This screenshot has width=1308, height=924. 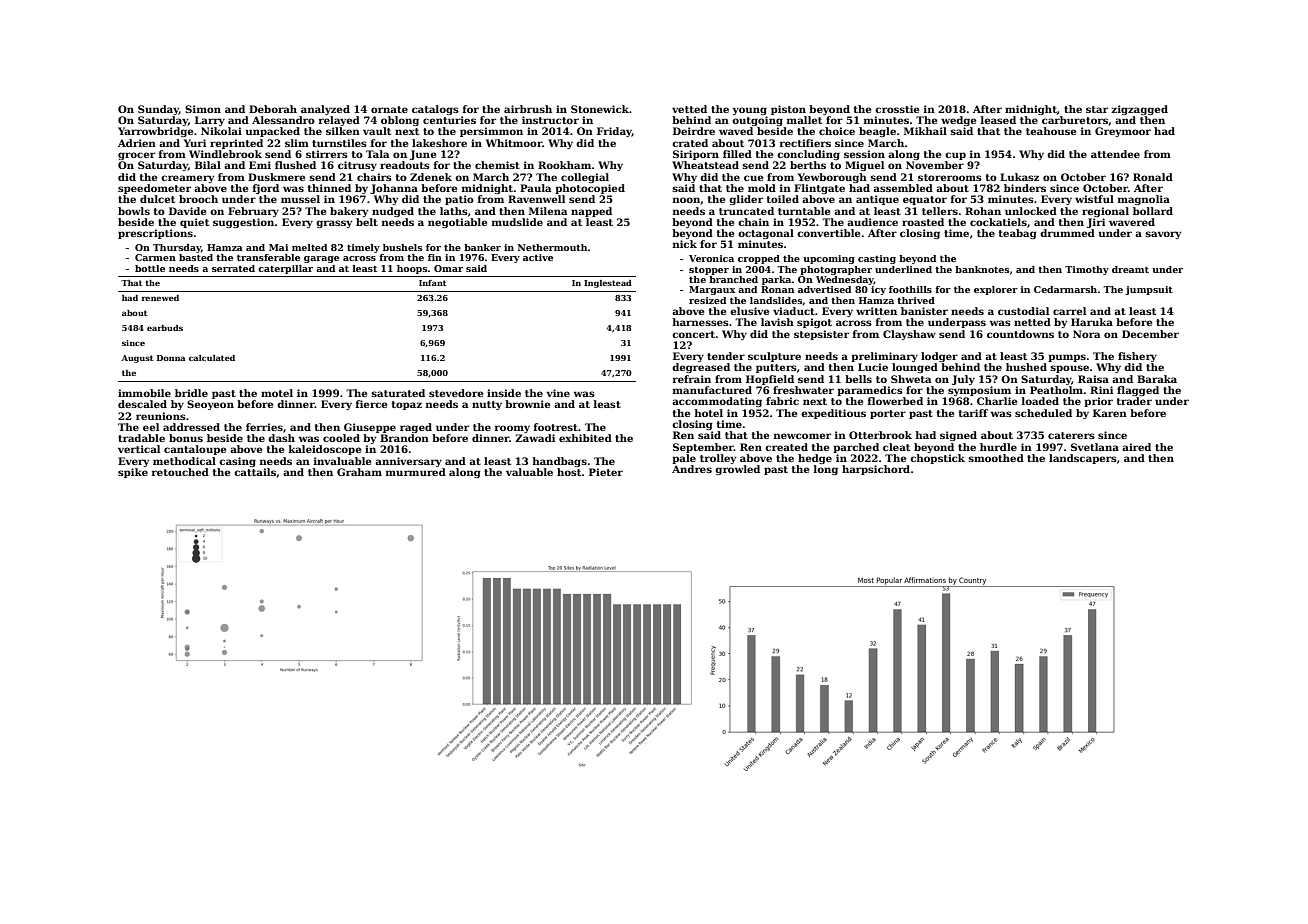 What do you see at coordinates (1157, 379) in the screenshot?
I see `Baraka` at bounding box center [1157, 379].
